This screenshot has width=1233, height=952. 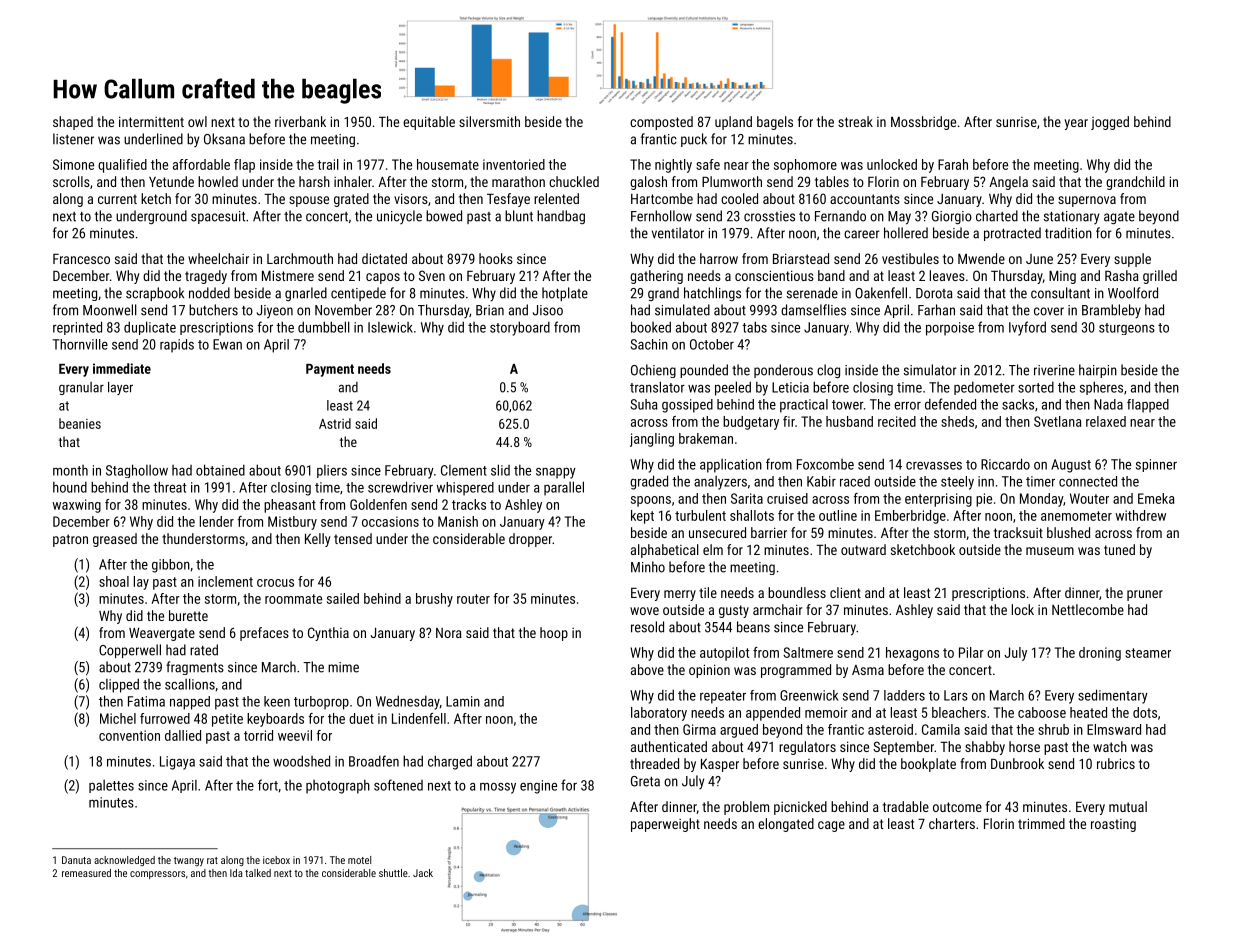 I want to click on trail, so click(x=328, y=164).
